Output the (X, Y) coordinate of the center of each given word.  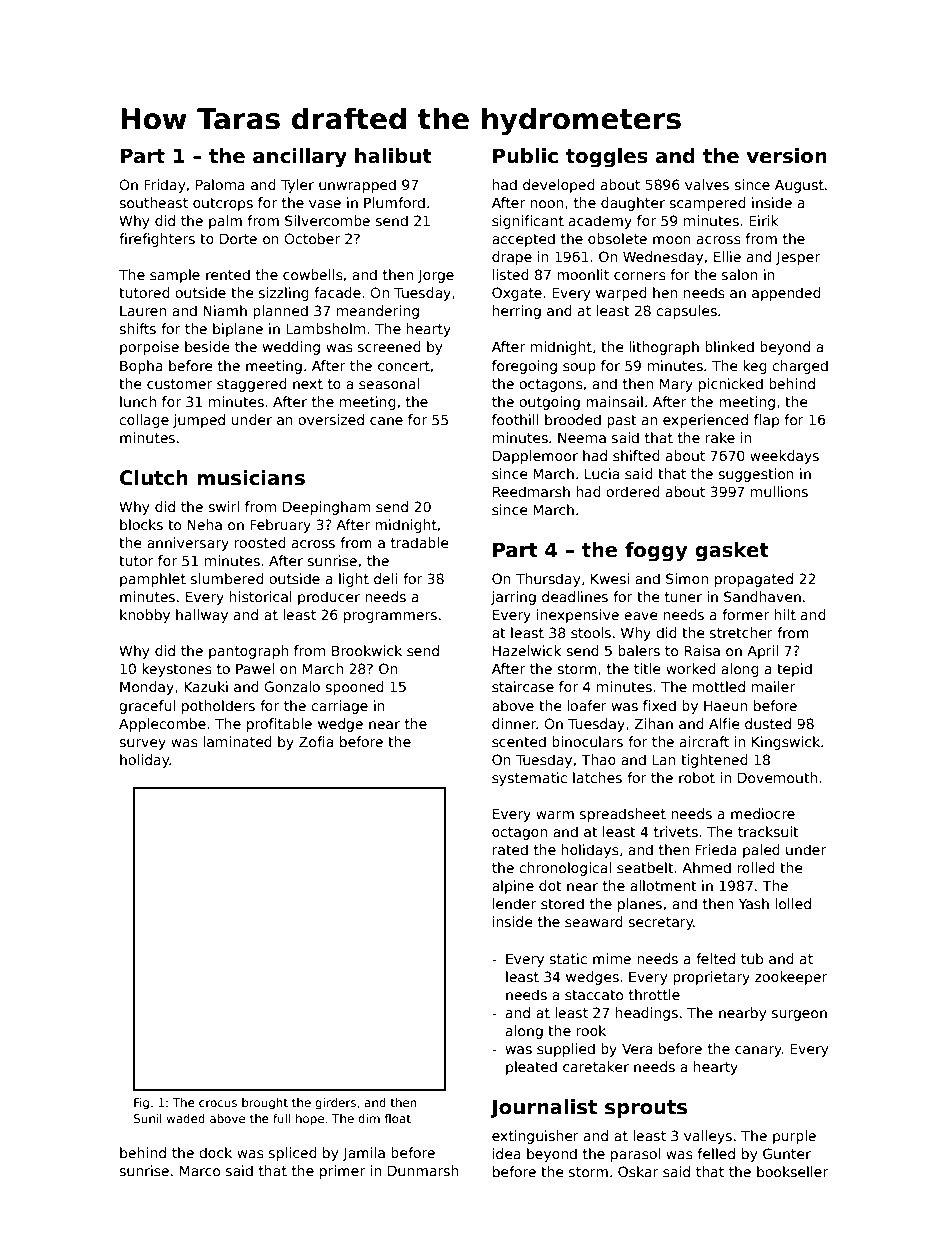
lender (514, 903)
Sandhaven (762, 596)
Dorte (238, 238)
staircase (523, 686)
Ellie (727, 256)
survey (142, 744)
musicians (251, 478)
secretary (661, 923)
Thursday (548, 580)
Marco (200, 1170)
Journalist (543, 1108)
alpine (513, 887)
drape (512, 258)
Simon (687, 578)
